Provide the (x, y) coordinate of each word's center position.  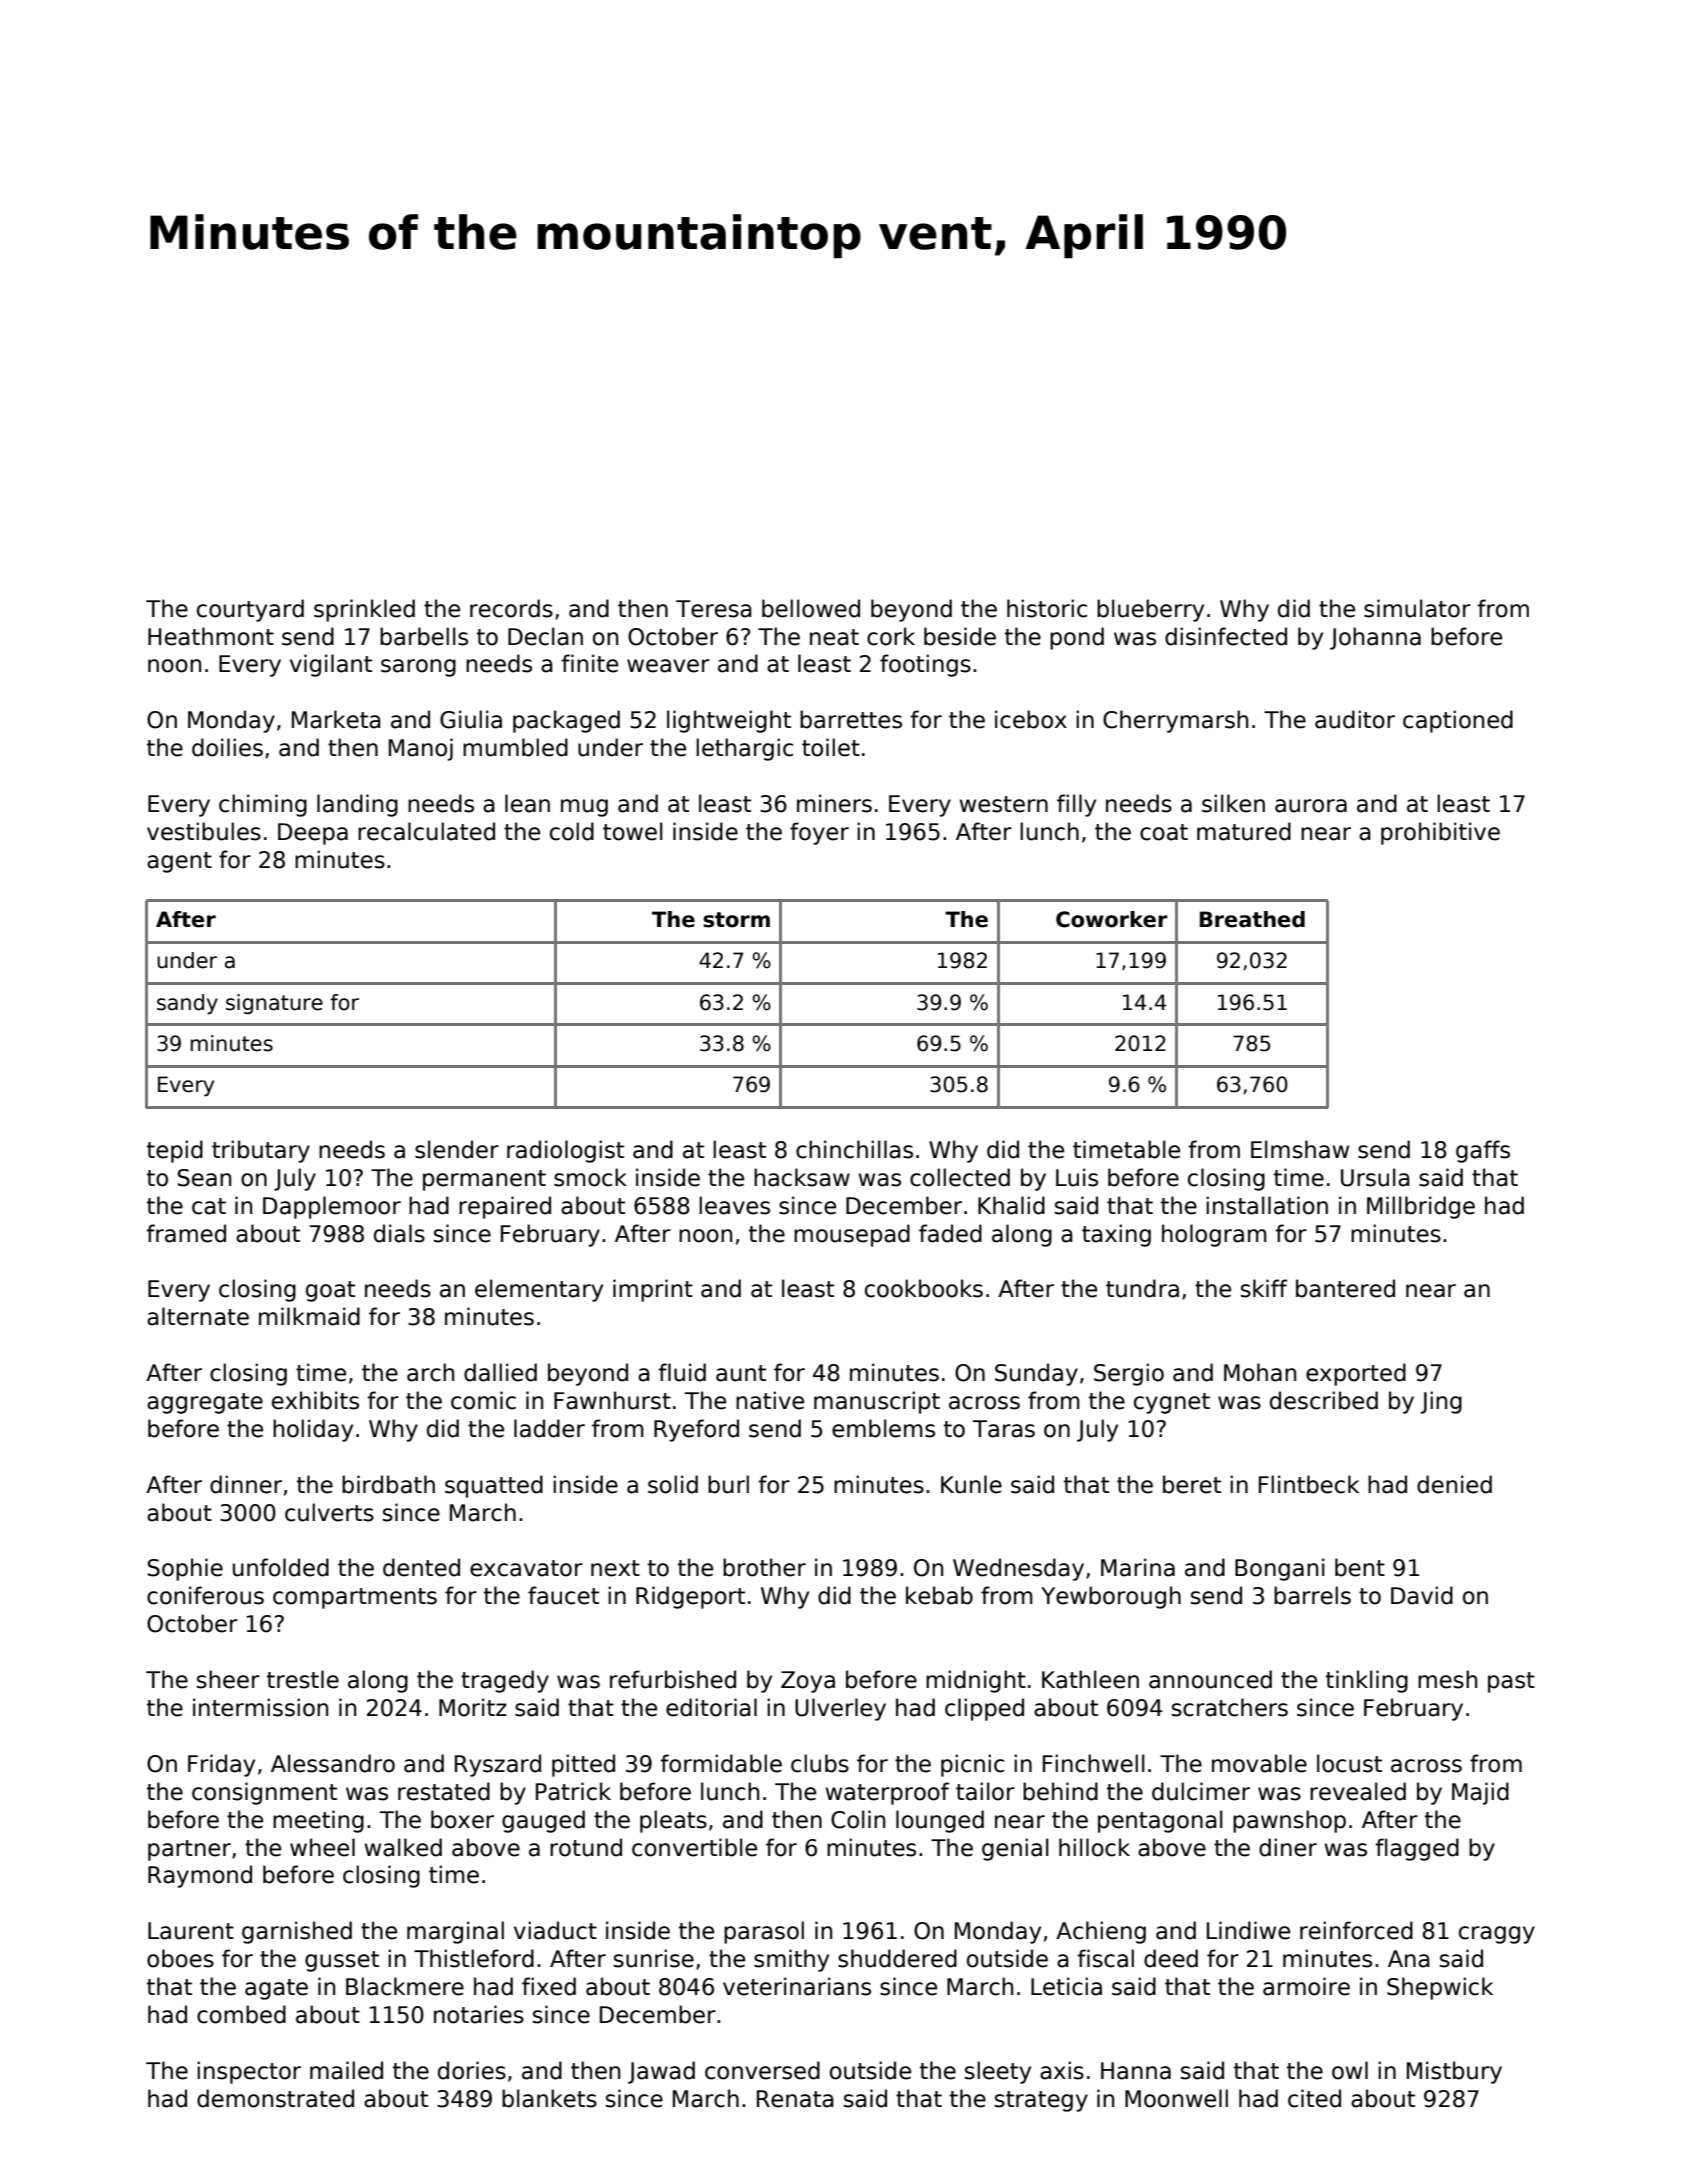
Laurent (191, 1931)
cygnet (1172, 1403)
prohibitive (1440, 833)
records (511, 608)
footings (925, 665)
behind (1060, 1791)
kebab (939, 1595)
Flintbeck (1309, 1484)
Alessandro (333, 1763)
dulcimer (1201, 1791)
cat (209, 1206)
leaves (734, 1205)
